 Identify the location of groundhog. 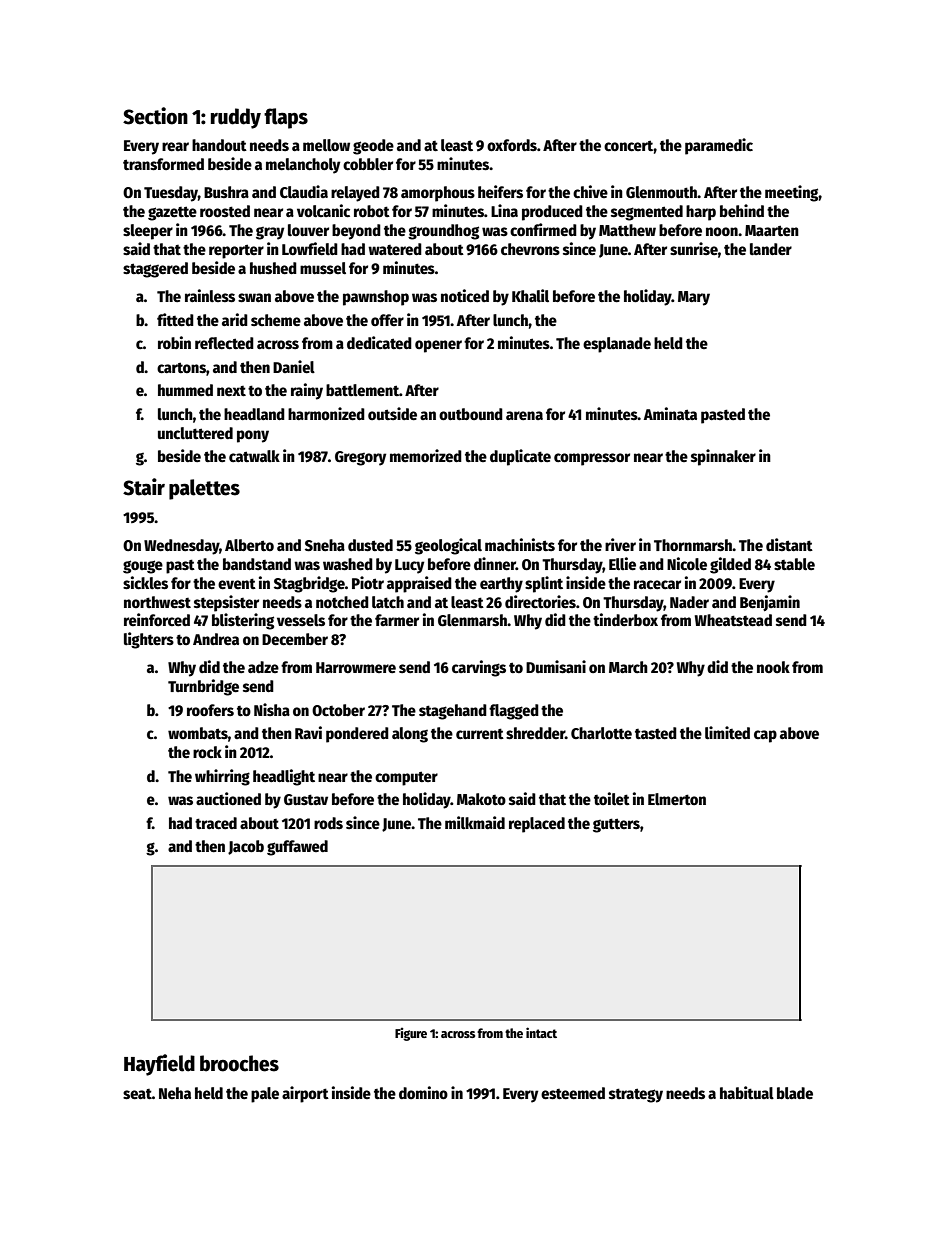
(443, 232).
